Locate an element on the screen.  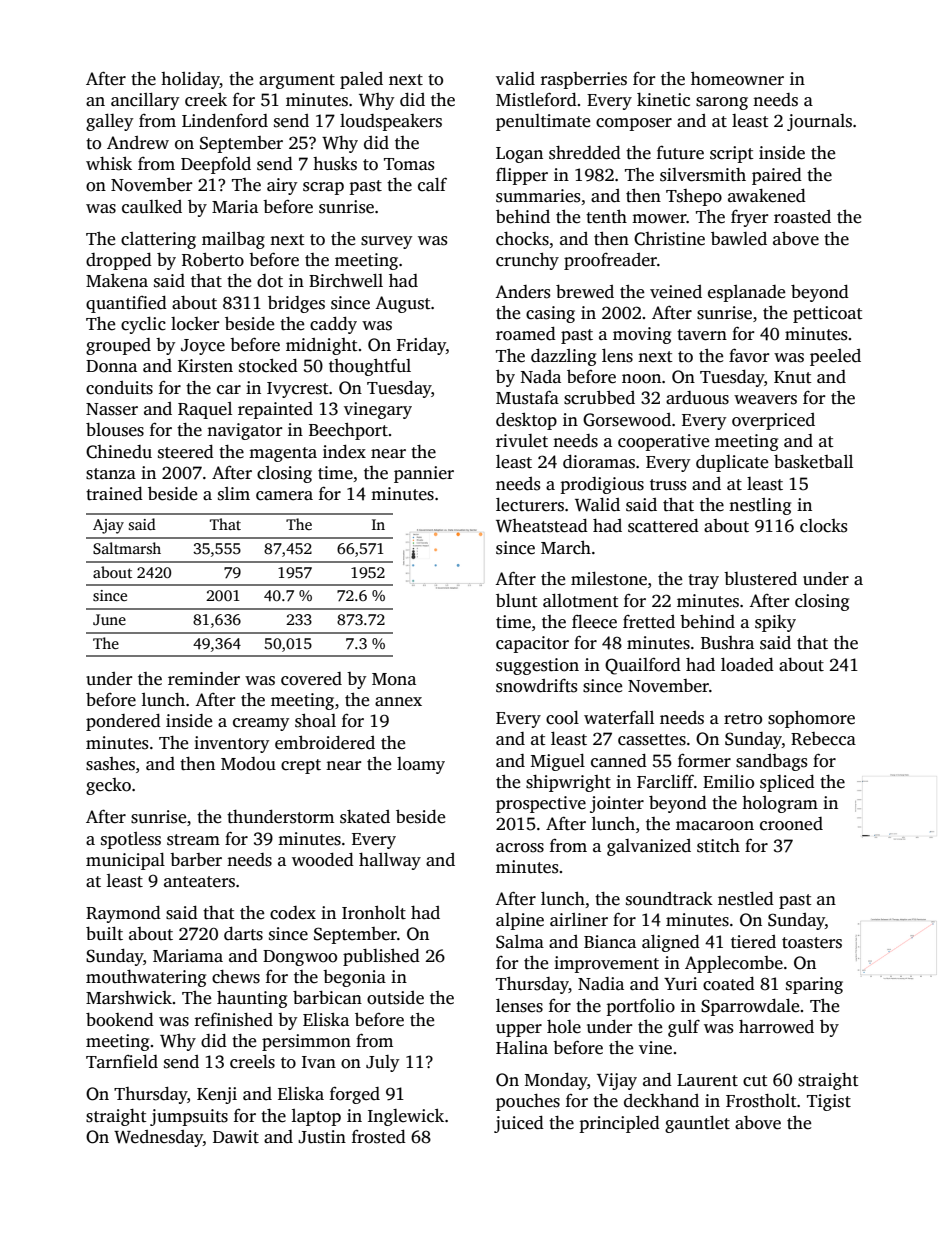
crooned is located at coordinates (791, 824).
